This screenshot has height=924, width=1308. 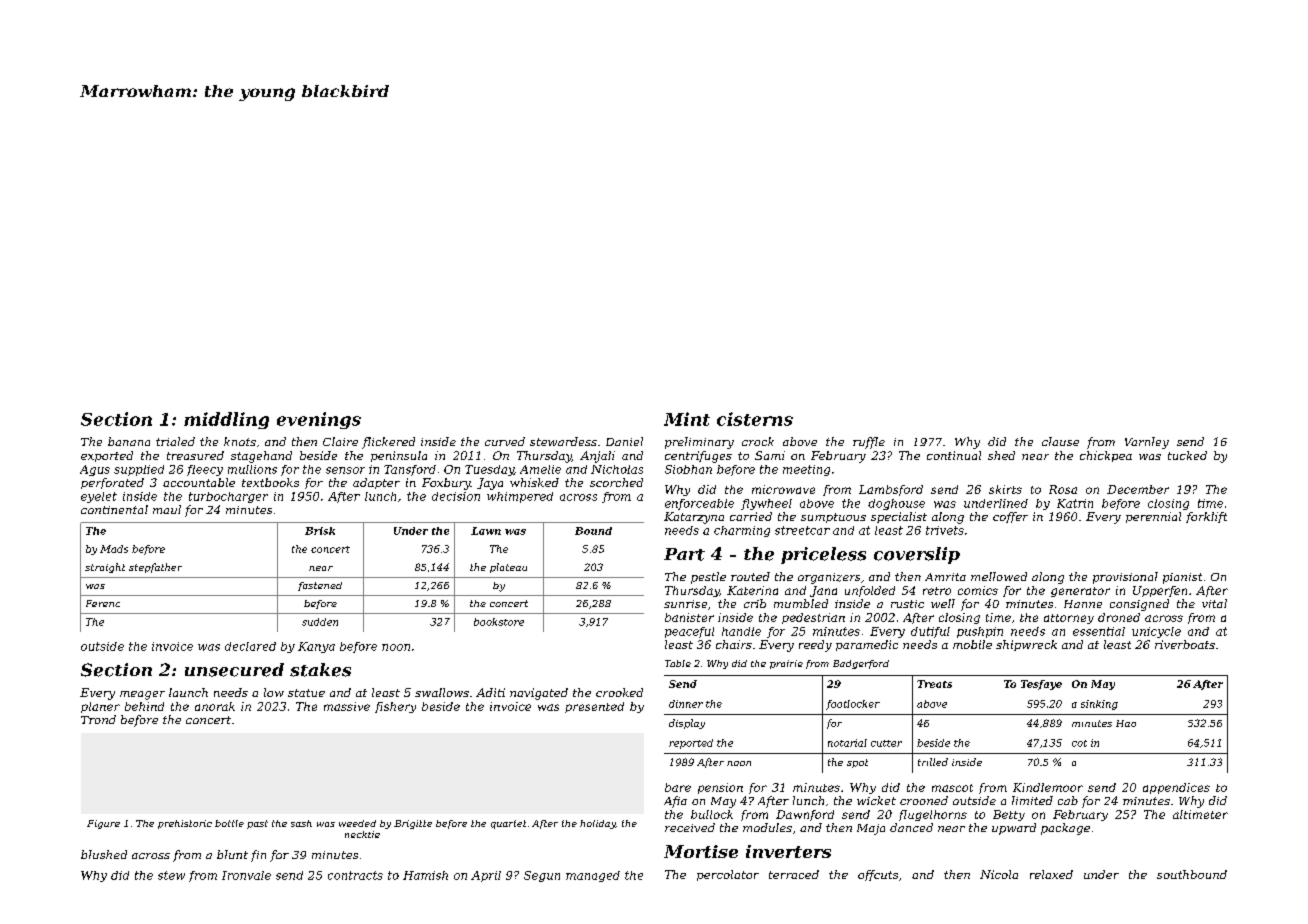 I want to click on maul, so click(x=167, y=509).
